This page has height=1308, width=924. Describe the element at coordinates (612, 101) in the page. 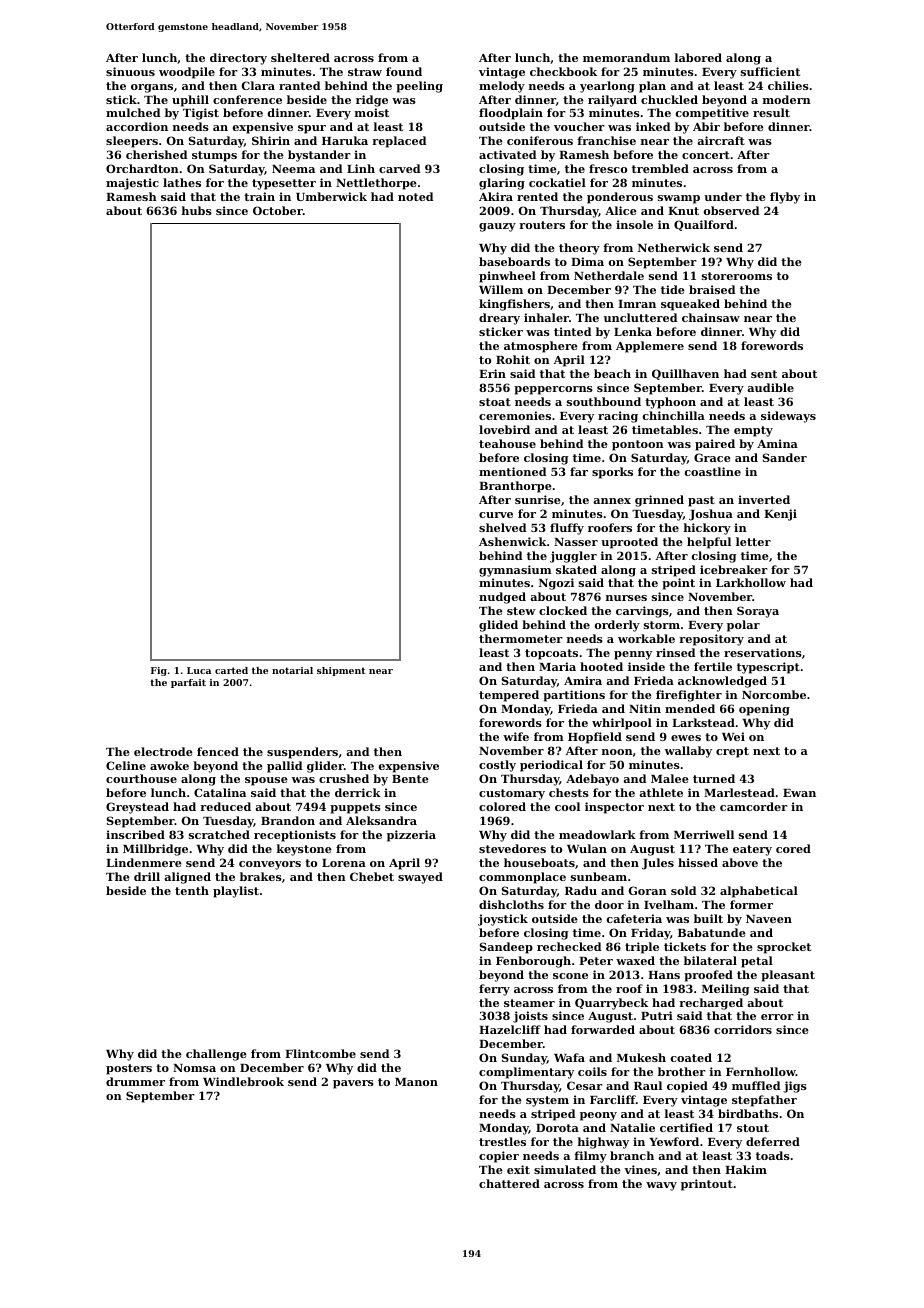

I see `railyard` at that location.
